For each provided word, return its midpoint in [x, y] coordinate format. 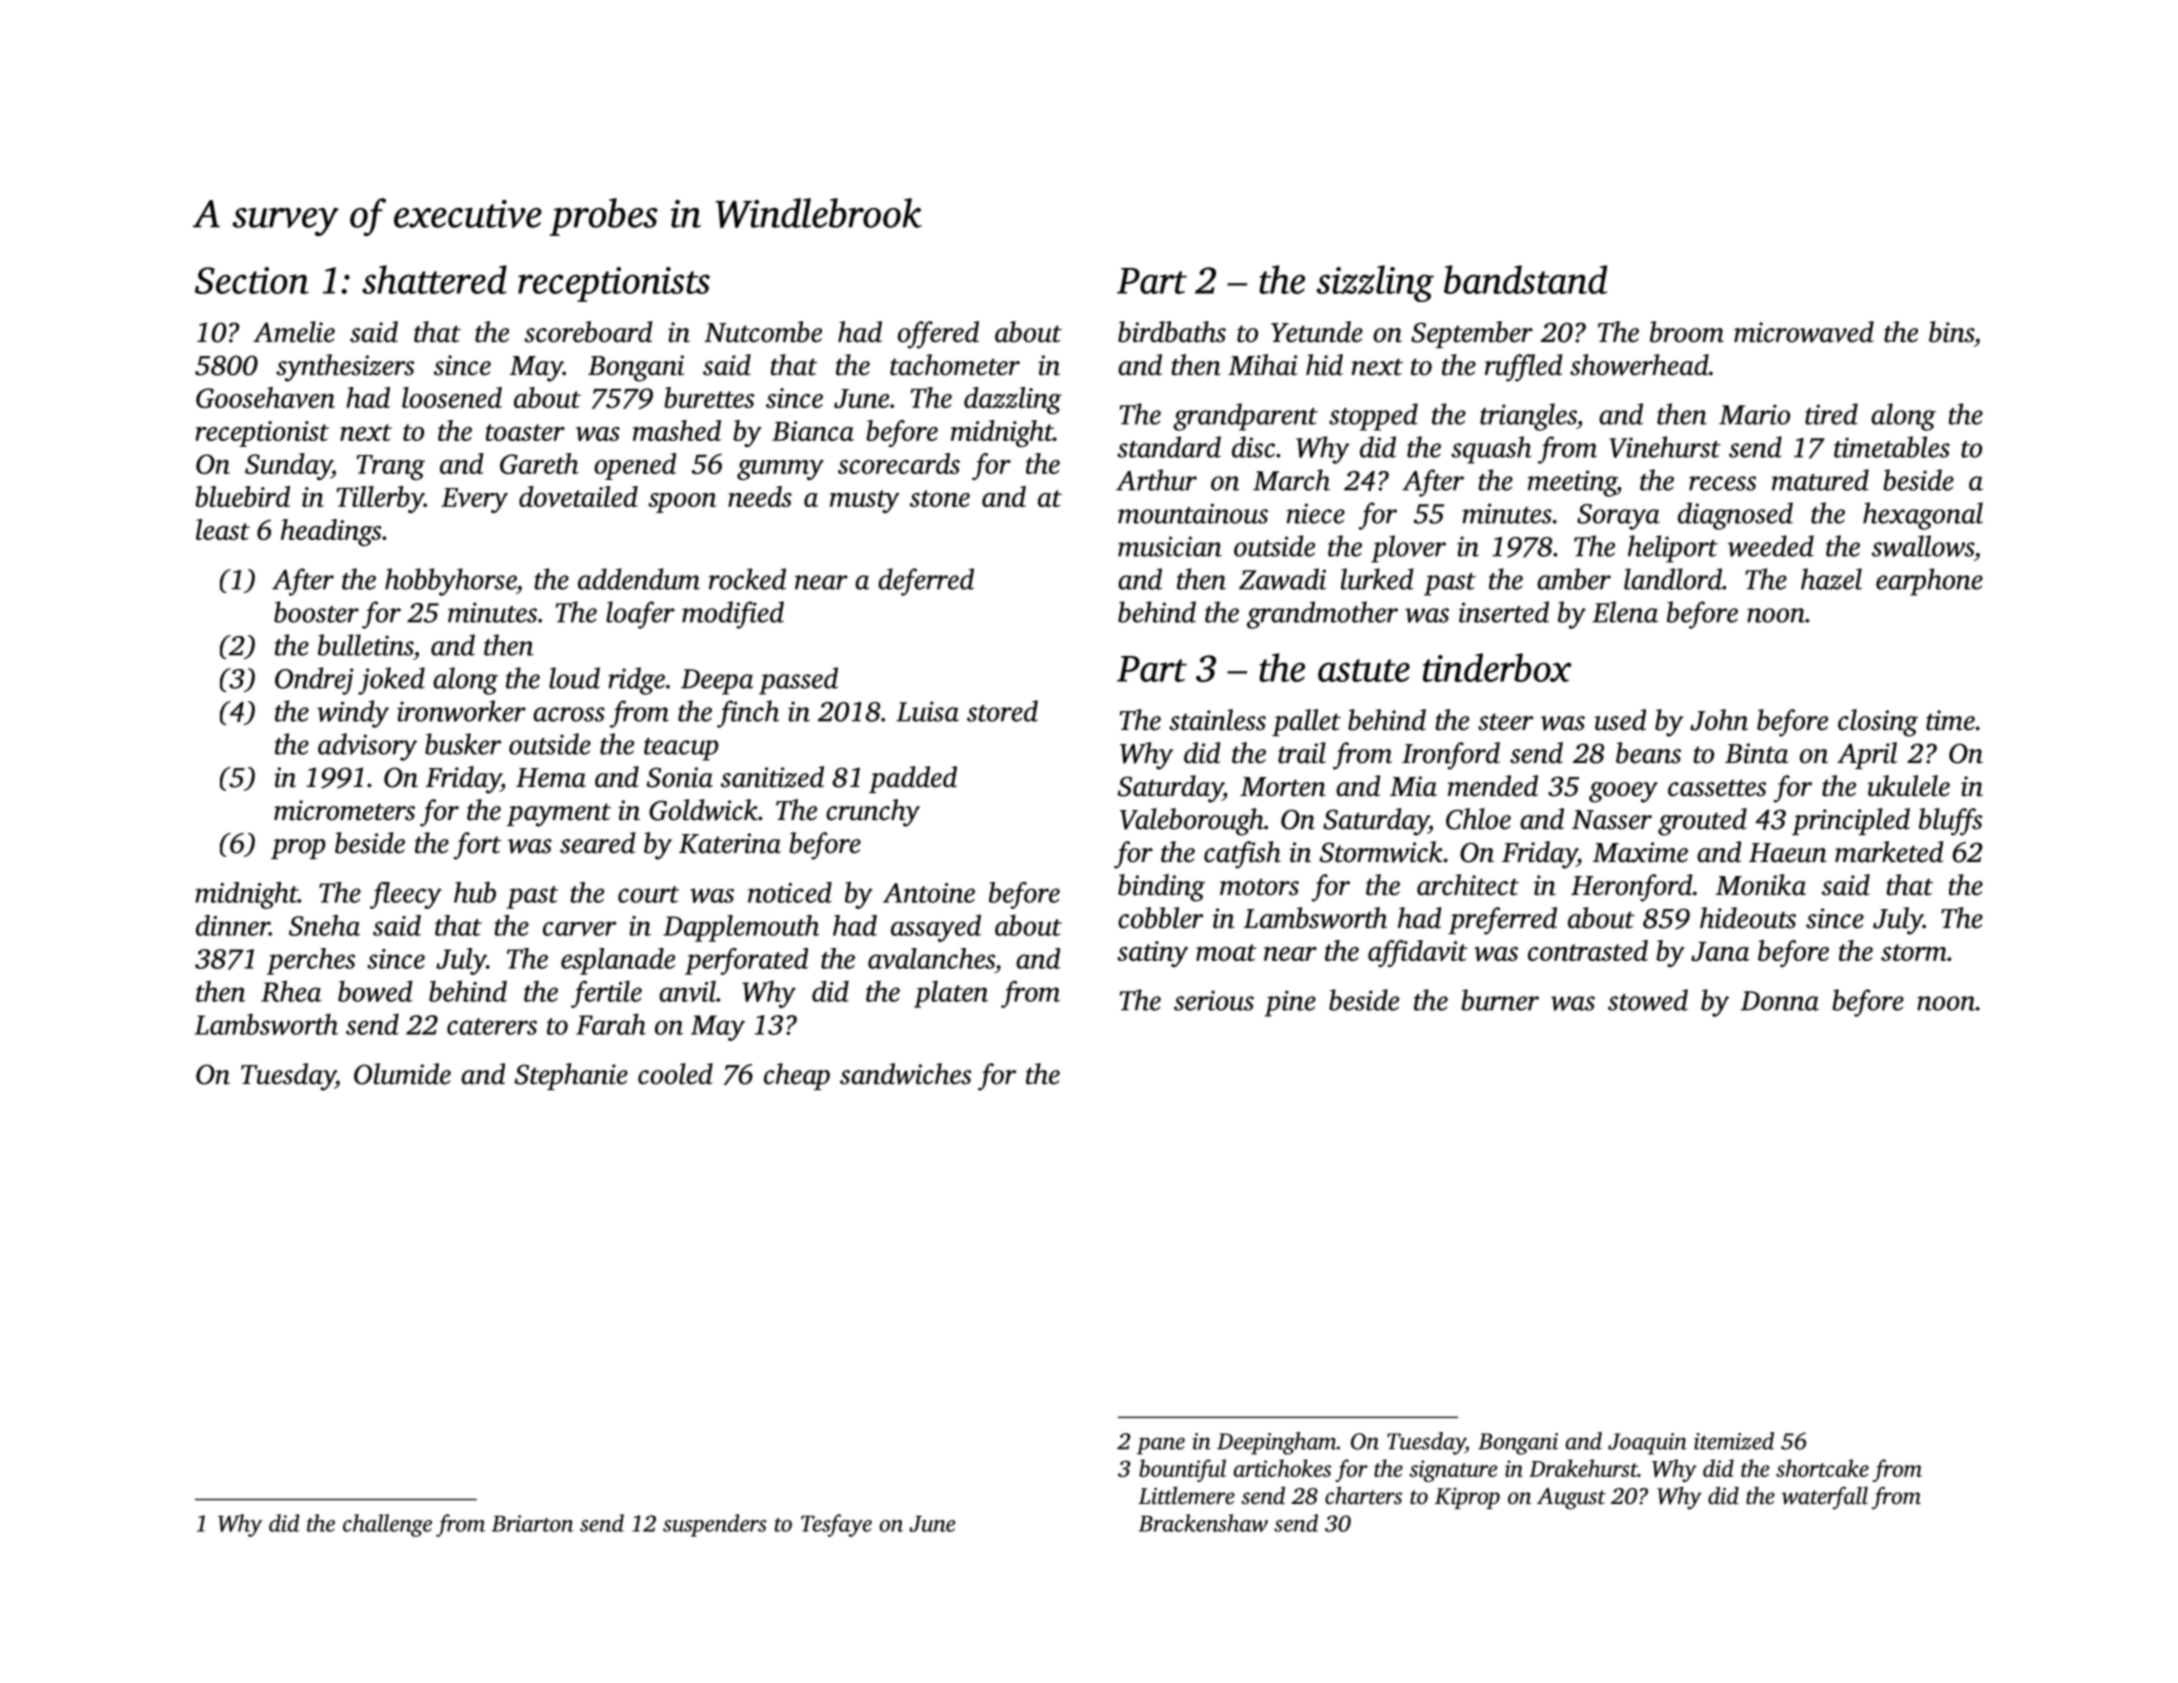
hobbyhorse [450, 582]
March [1291, 480]
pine [1290, 1003]
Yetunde [1317, 332]
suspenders [715, 1525]
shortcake [1822, 1468]
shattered [434, 279]
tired [1831, 414]
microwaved [1804, 332]
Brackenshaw [1203, 1523]
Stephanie [571, 1076]
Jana [1720, 951]
